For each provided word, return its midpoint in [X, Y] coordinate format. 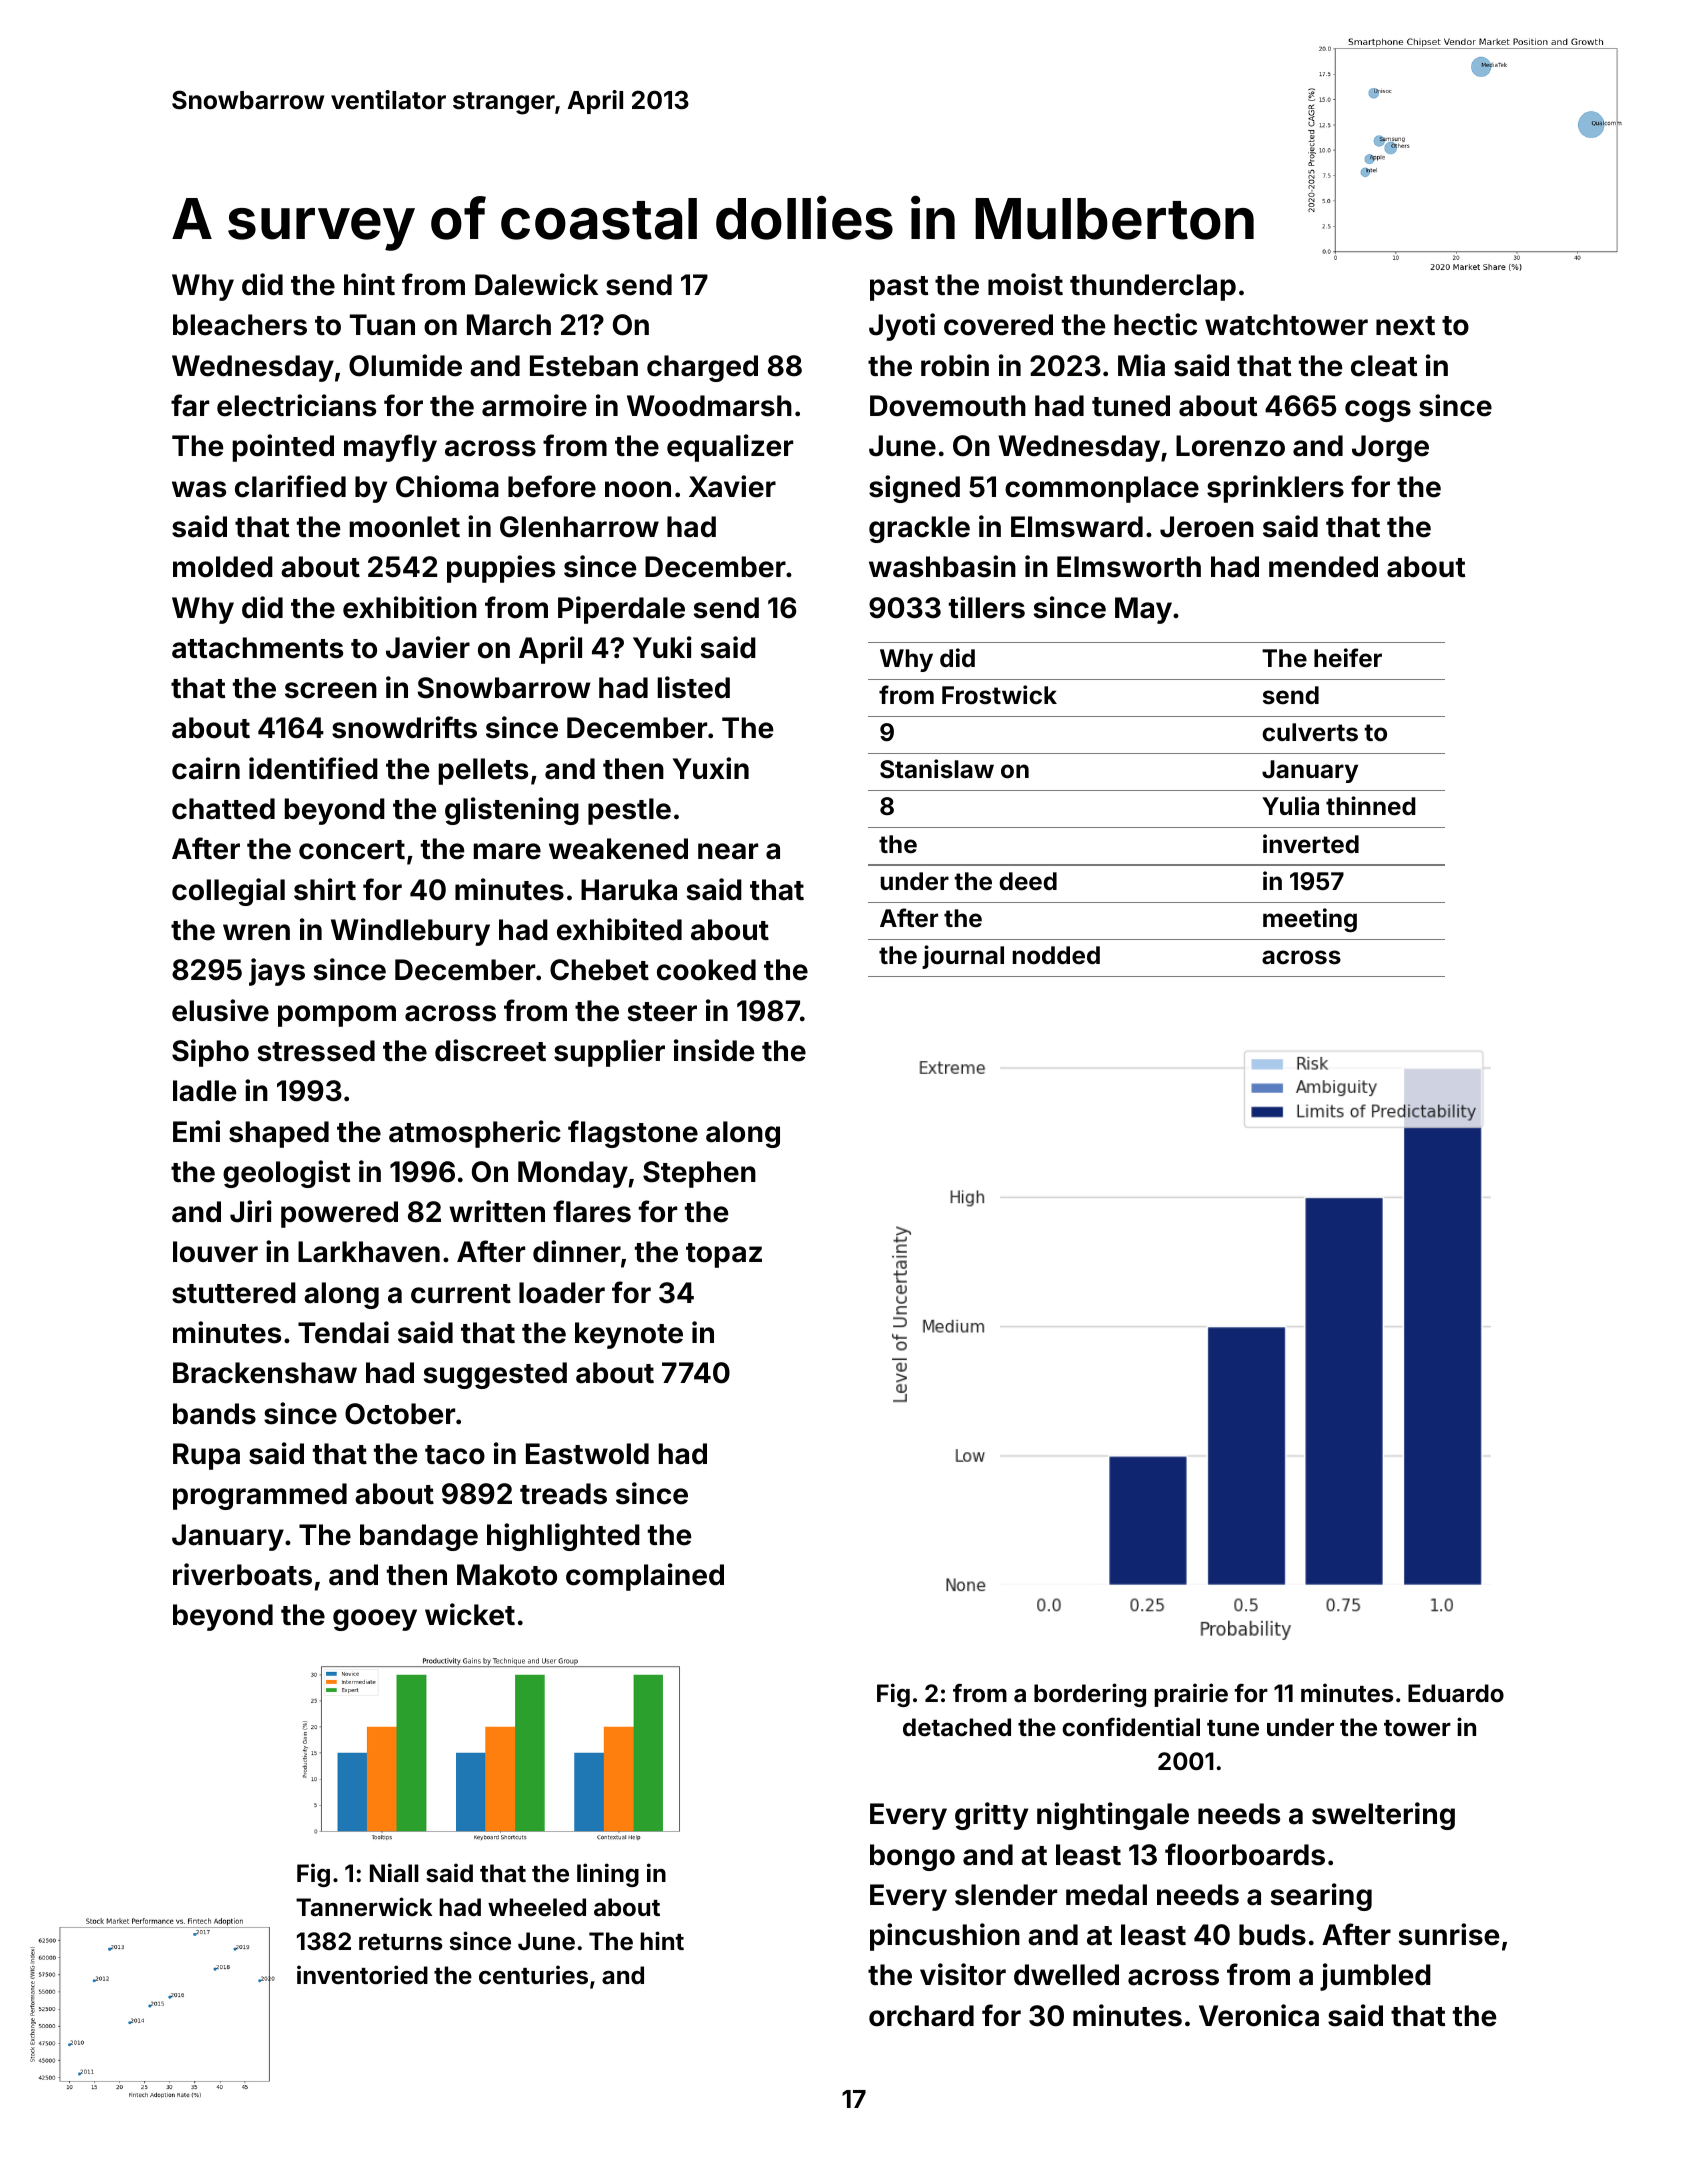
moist [1025, 284]
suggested [495, 1375]
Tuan [382, 325]
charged [702, 368]
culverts [1310, 732]
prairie [1191, 1695]
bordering [1090, 1695]
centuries [533, 1975]
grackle [919, 529]
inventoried [362, 1975]
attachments [257, 648]
